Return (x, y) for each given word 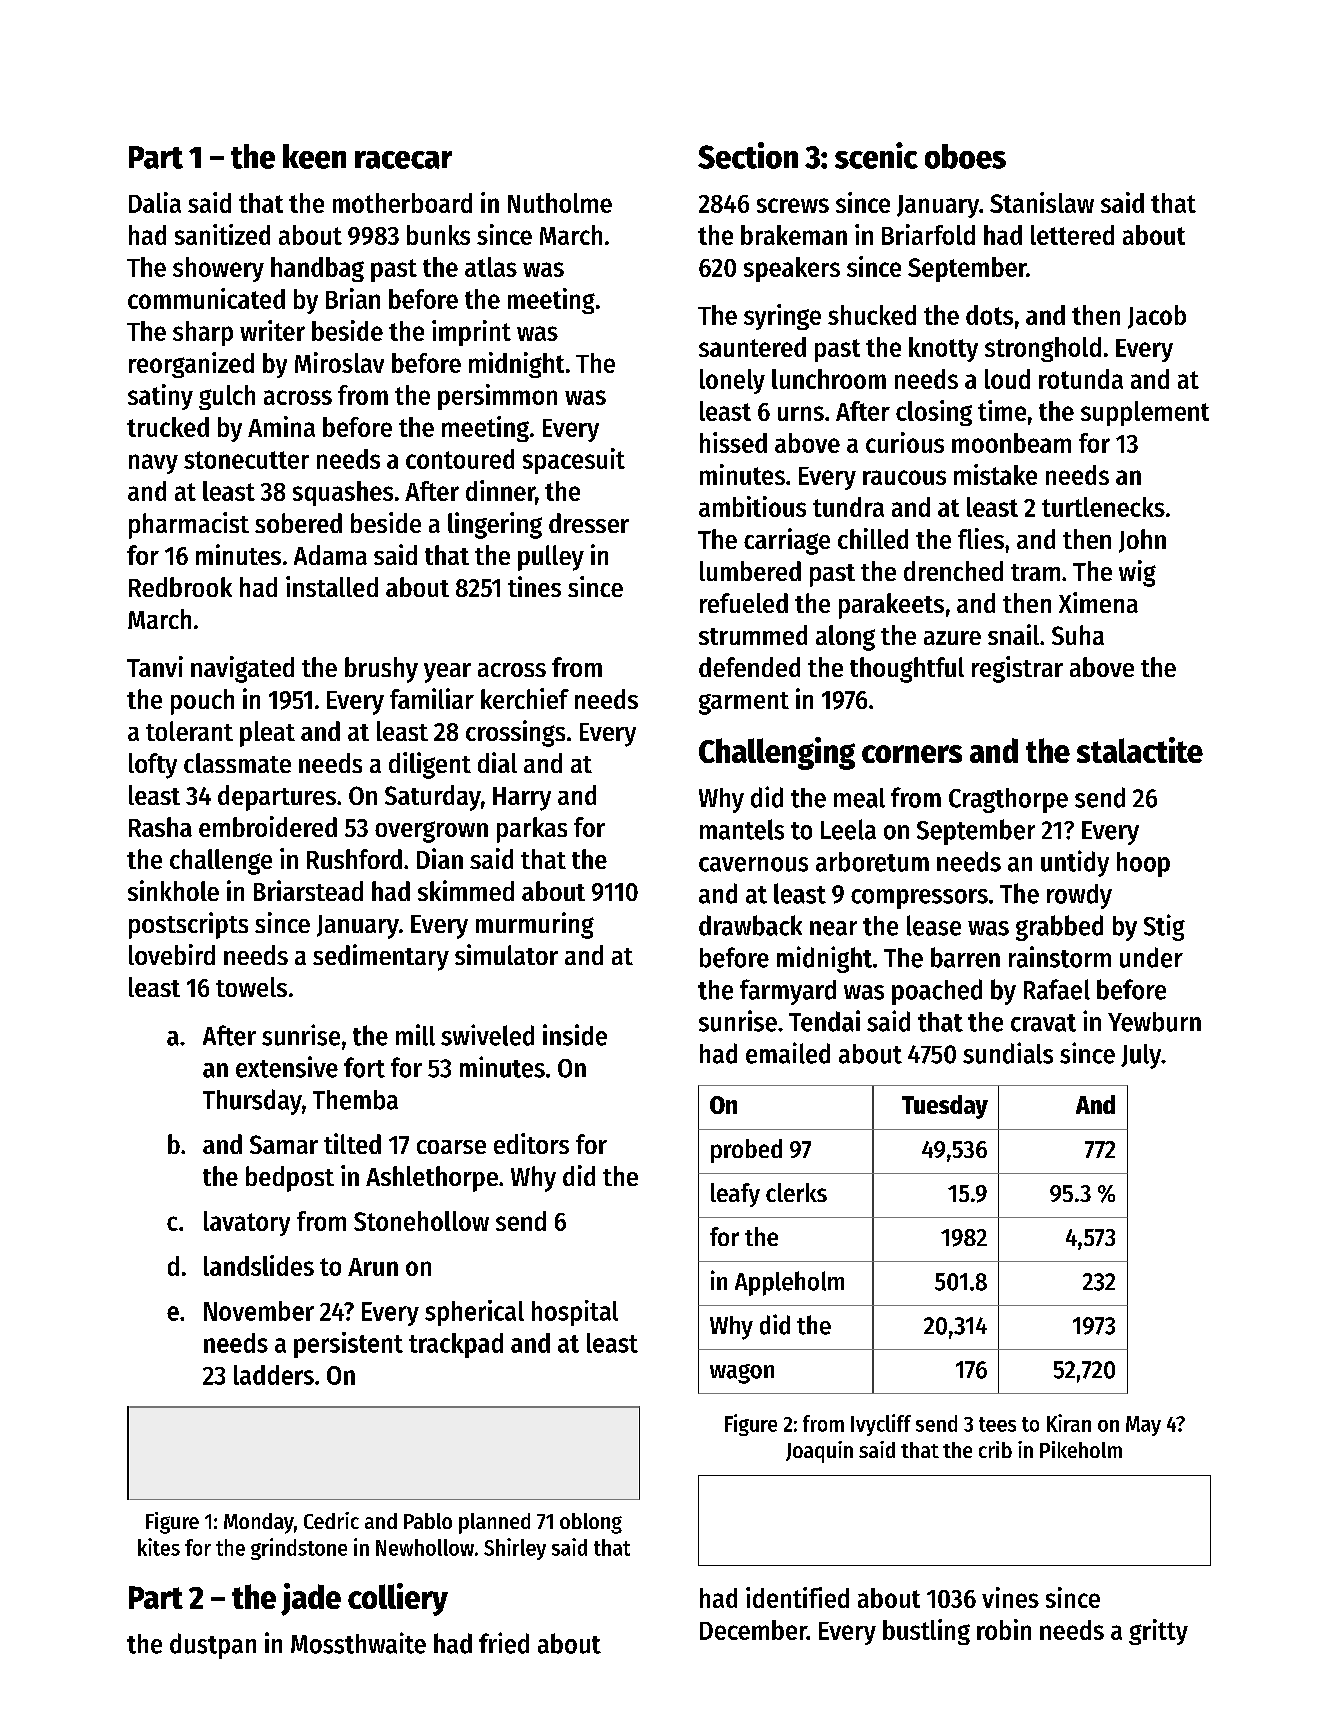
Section (748, 155)
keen (314, 156)
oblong (591, 1523)
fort (364, 1067)
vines (1010, 1597)
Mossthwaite (358, 1643)
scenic (876, 155)
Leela (848, 829)
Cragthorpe (1008, 800)
